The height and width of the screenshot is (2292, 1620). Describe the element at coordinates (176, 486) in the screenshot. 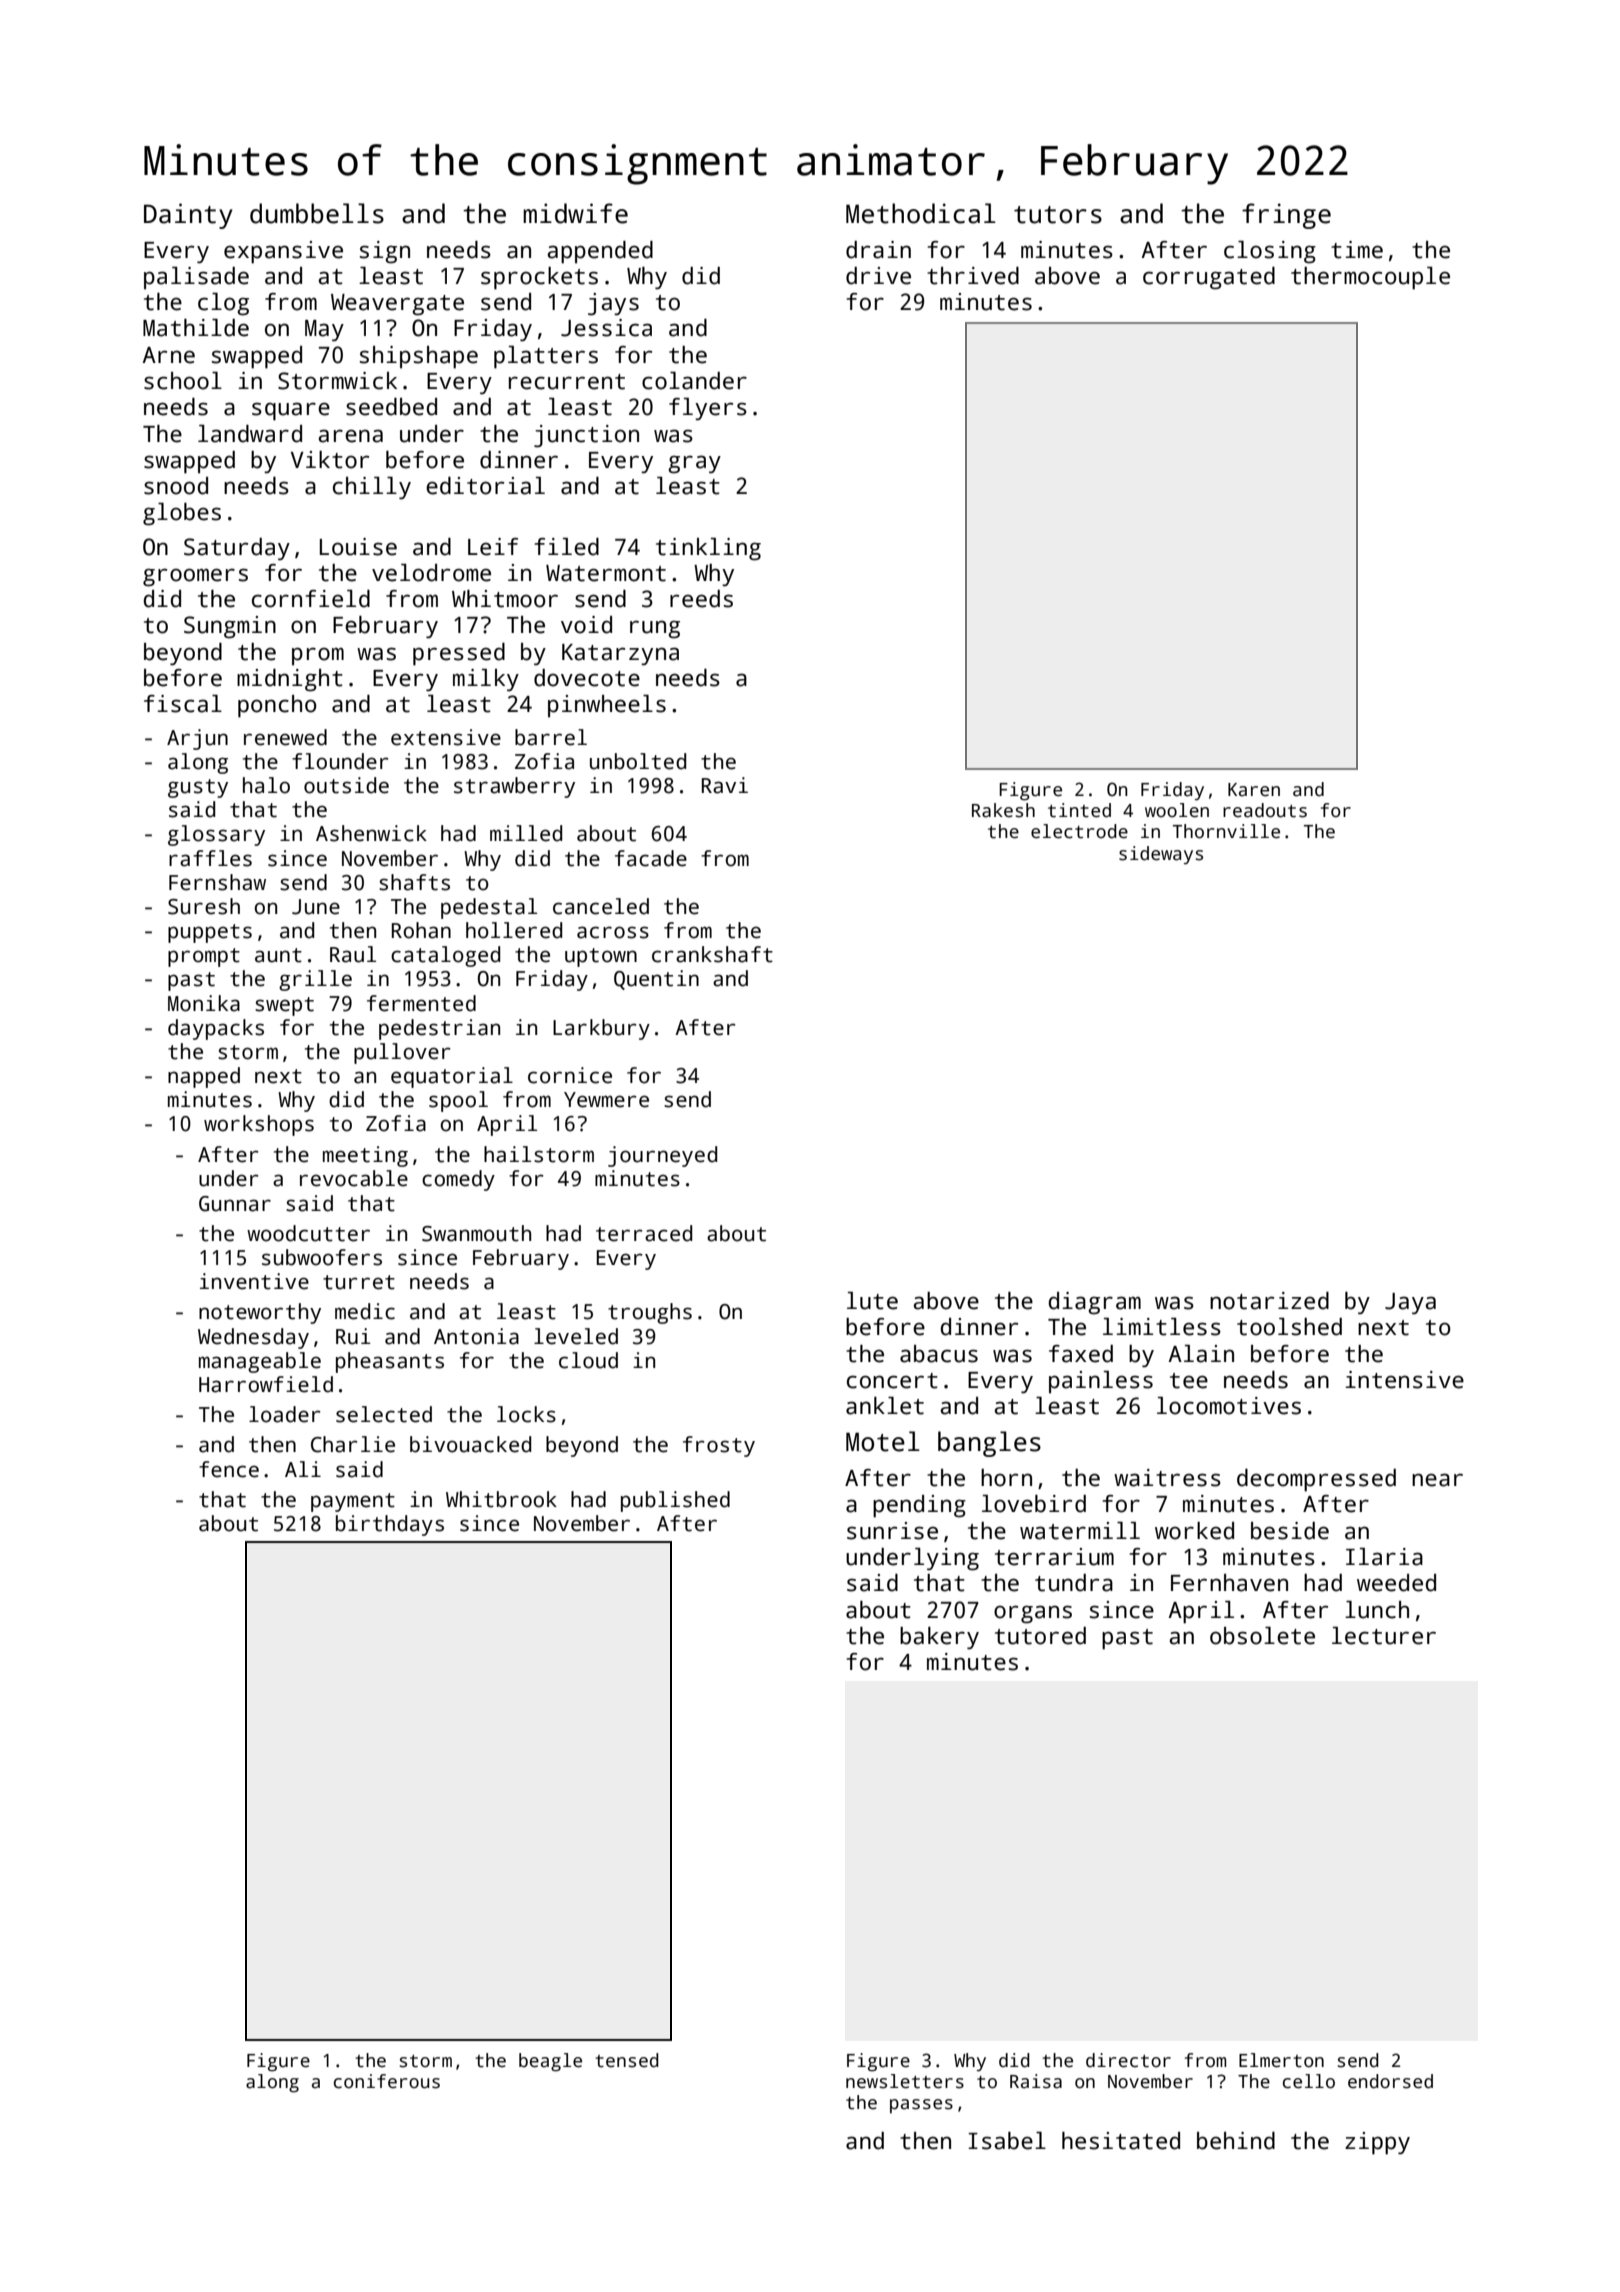

I see `snood` at that location.
